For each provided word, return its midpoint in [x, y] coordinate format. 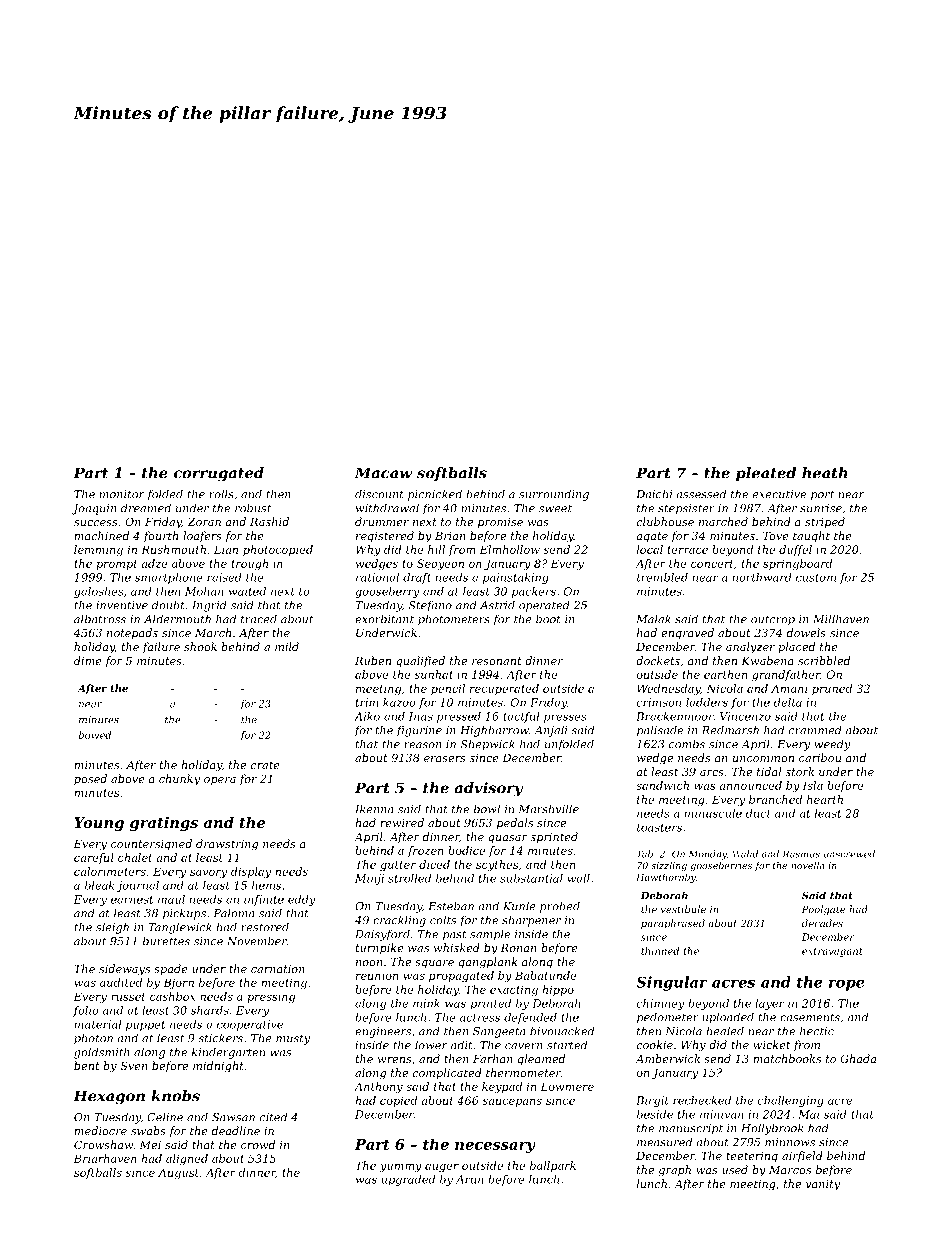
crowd [258, 1144]
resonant [497, 661]
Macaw [383, 473]
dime [88, 660]
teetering [752, 1157]
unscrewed [849, 854]
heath [824, 473]
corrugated [219, 474]
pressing [271, 997]
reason [422, 745]
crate [265, 765]
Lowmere [567, 1086]
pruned [832, 689]
